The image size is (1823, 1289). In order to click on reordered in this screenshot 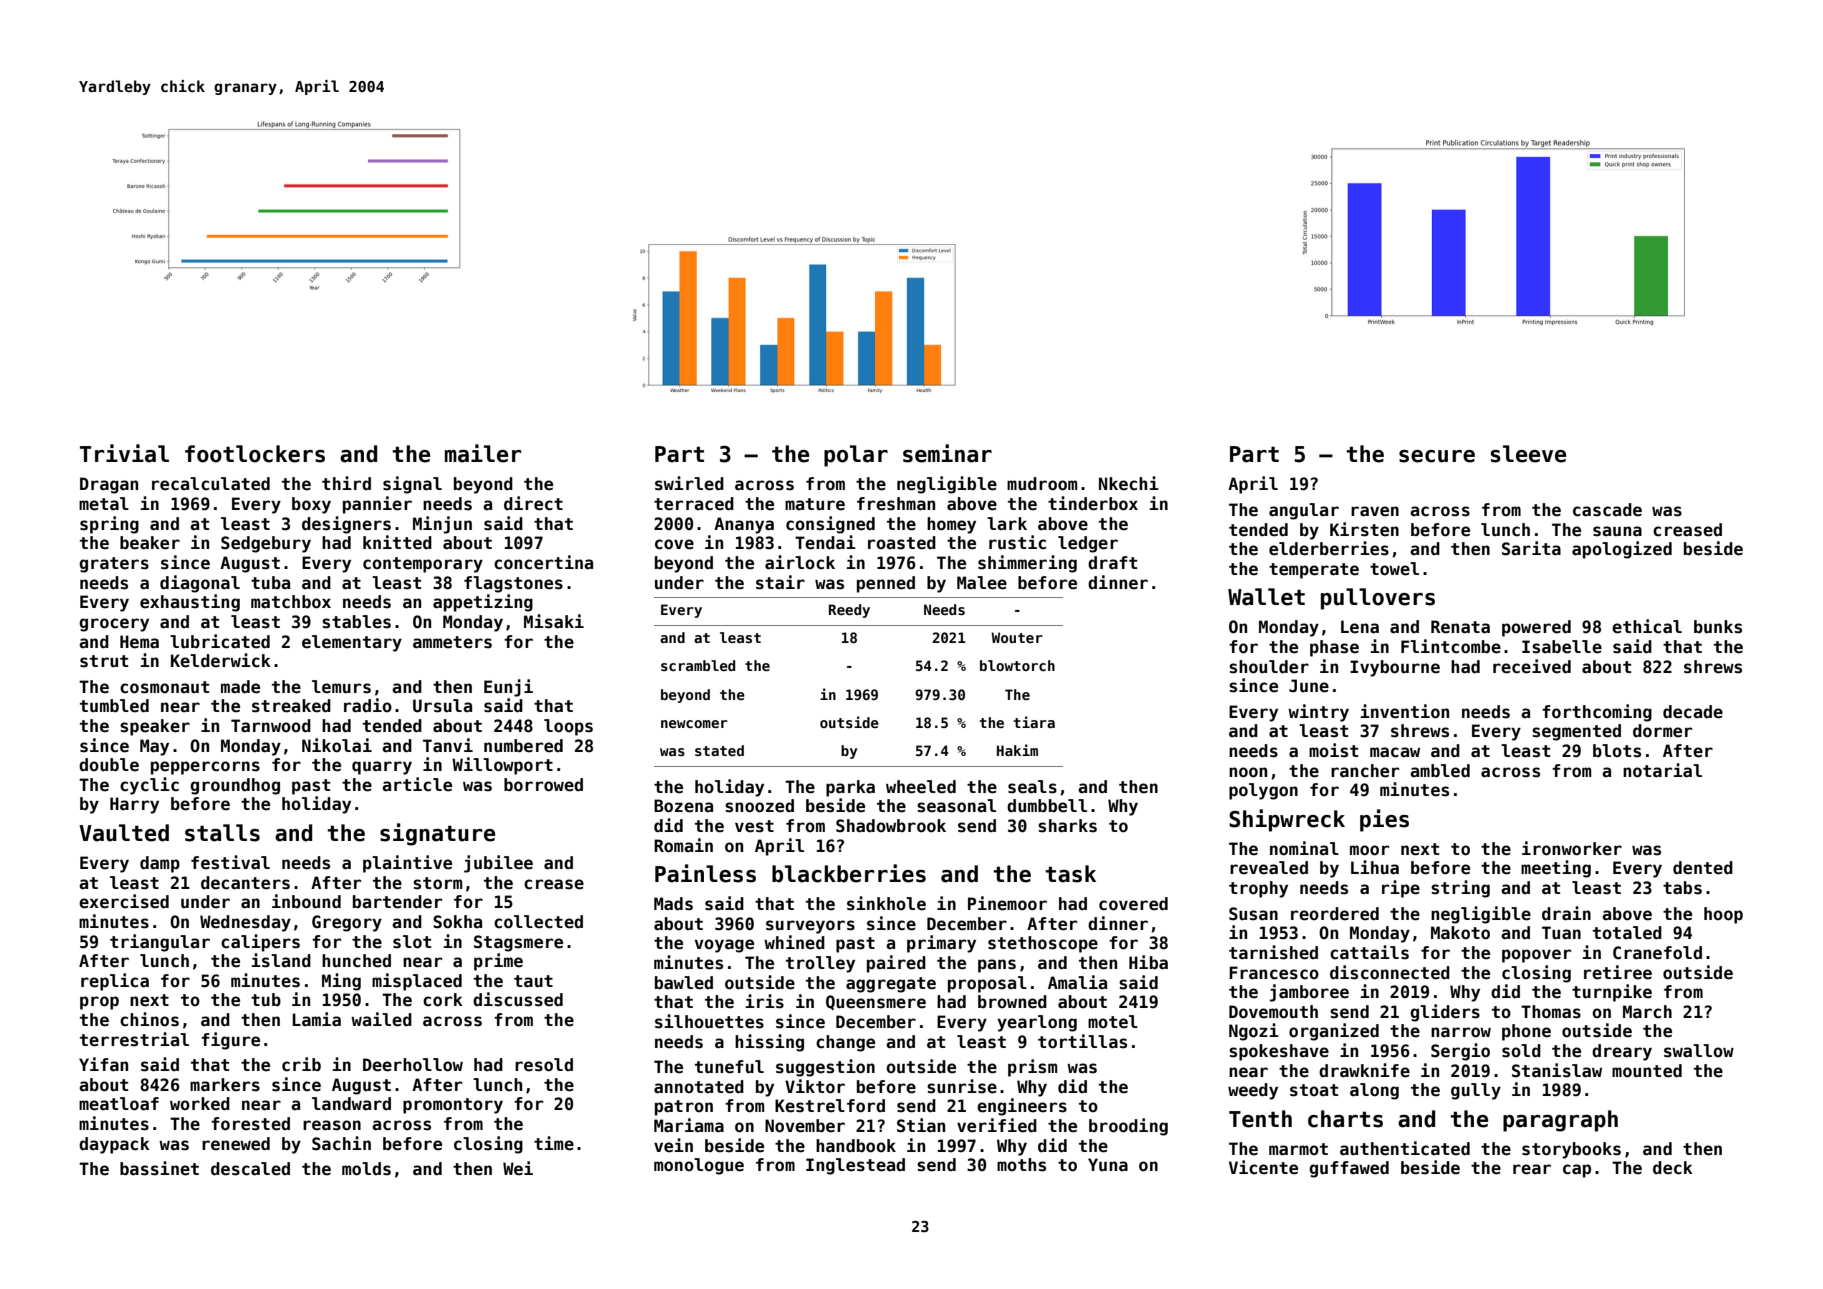, I will do `click(1335, 914)`.
